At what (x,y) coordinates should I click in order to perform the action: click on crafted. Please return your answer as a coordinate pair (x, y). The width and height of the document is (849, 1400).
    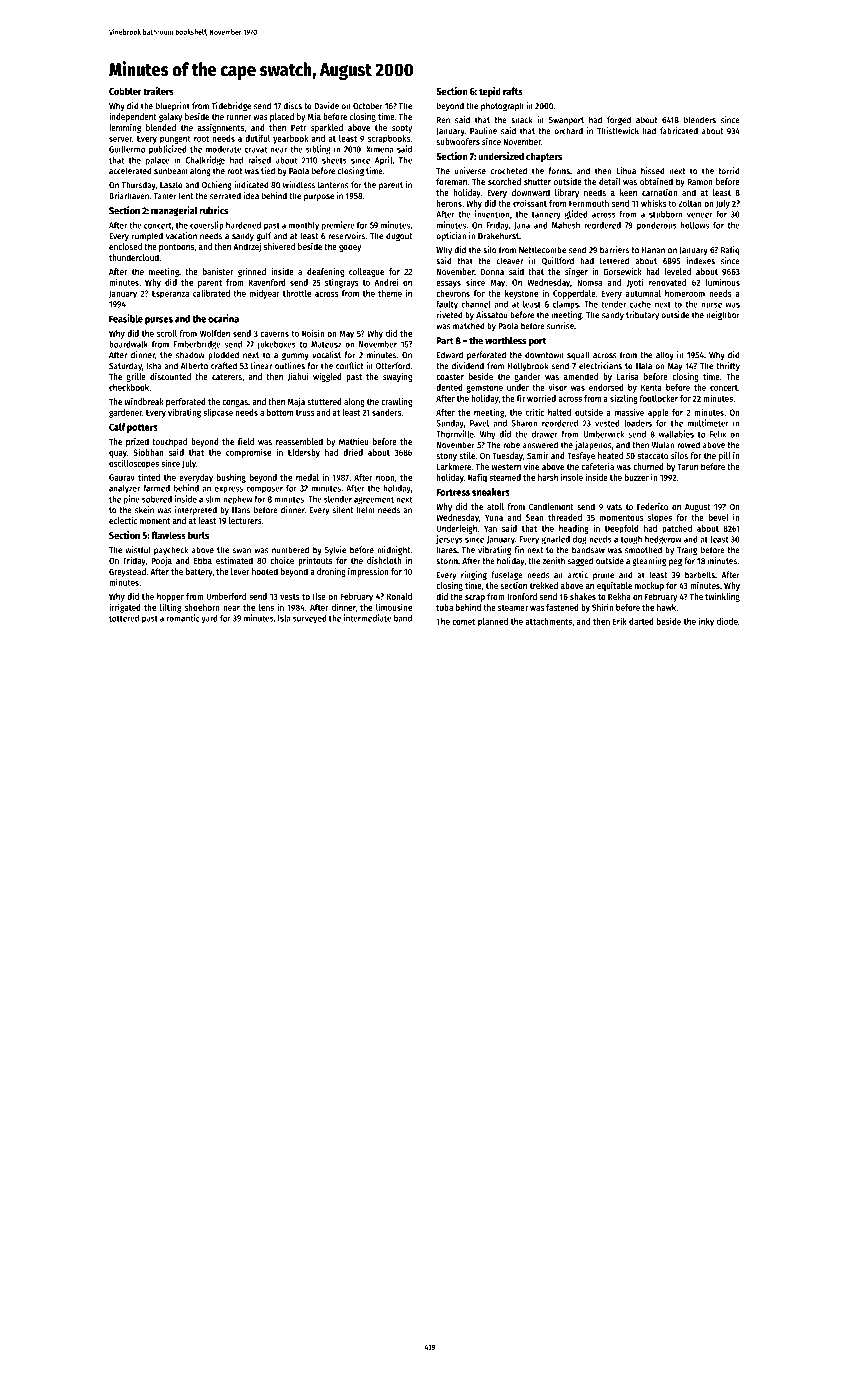
    Looking at the image, I should click on (224, 366).
